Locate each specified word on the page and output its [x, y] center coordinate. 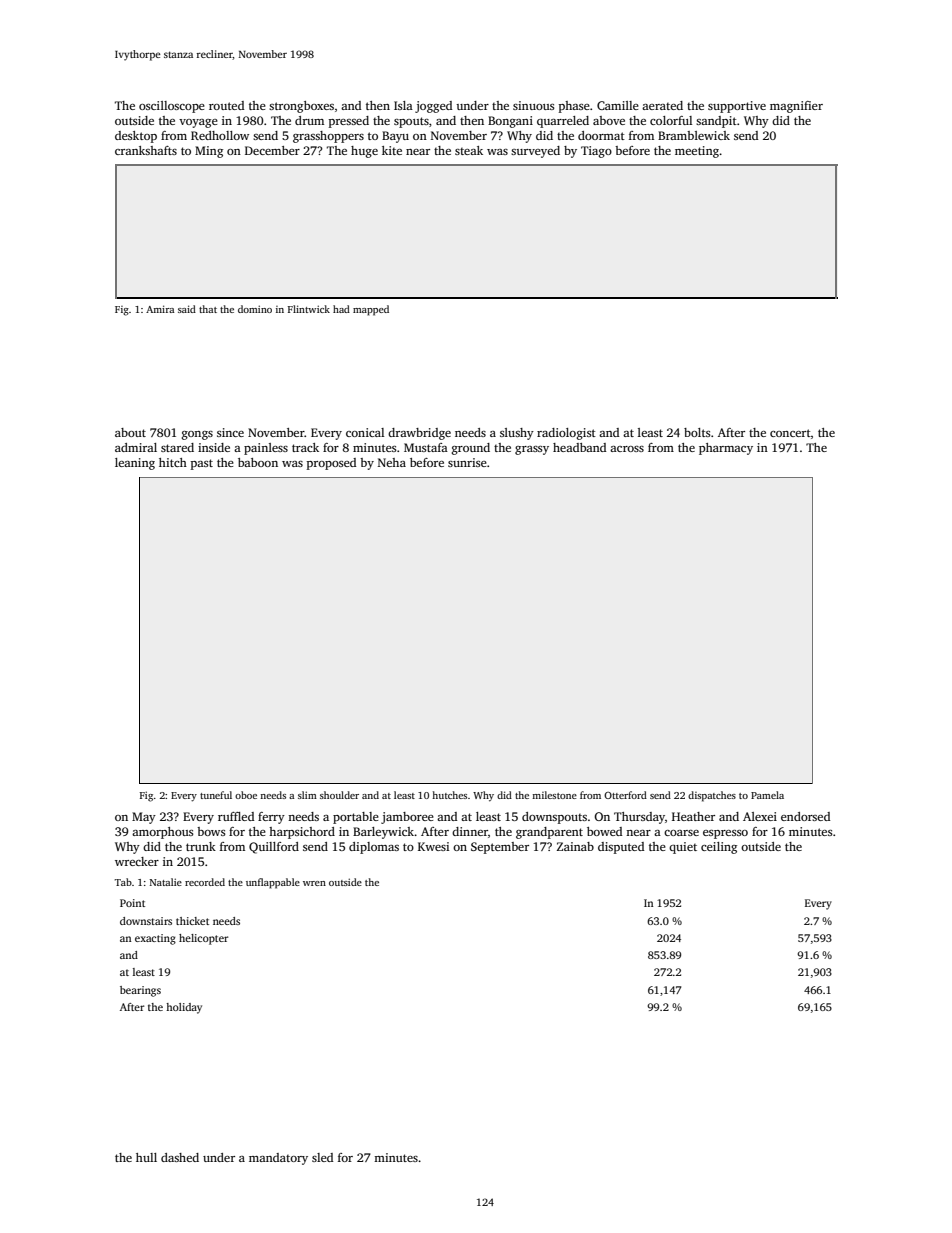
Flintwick [309, 309]
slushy [517, 434]
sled [322, 1157]
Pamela [767, 795]
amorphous [163, 833]
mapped [371, 310]
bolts [697, 432]
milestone [554, 795]
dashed [180, 1157]
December [272, 150]
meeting [697, 152]
